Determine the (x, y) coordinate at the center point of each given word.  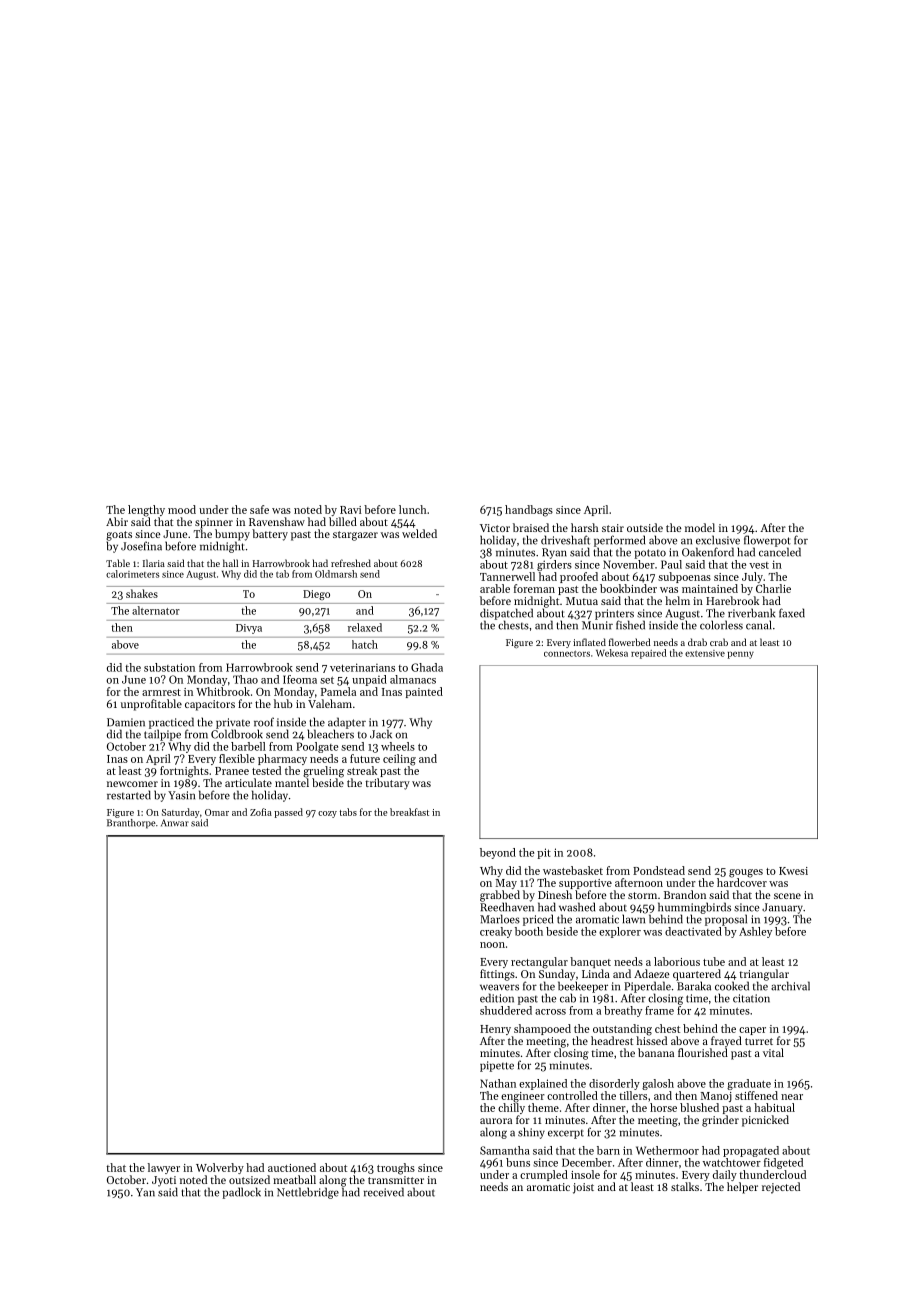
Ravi (350, 510)
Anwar (175, 823)
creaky (496, 932)
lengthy (146, 511)
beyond (498, 853)
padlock (241, 1193)
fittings (497, 975)
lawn (633, 919)
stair (613, 528)
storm (642, 895)
